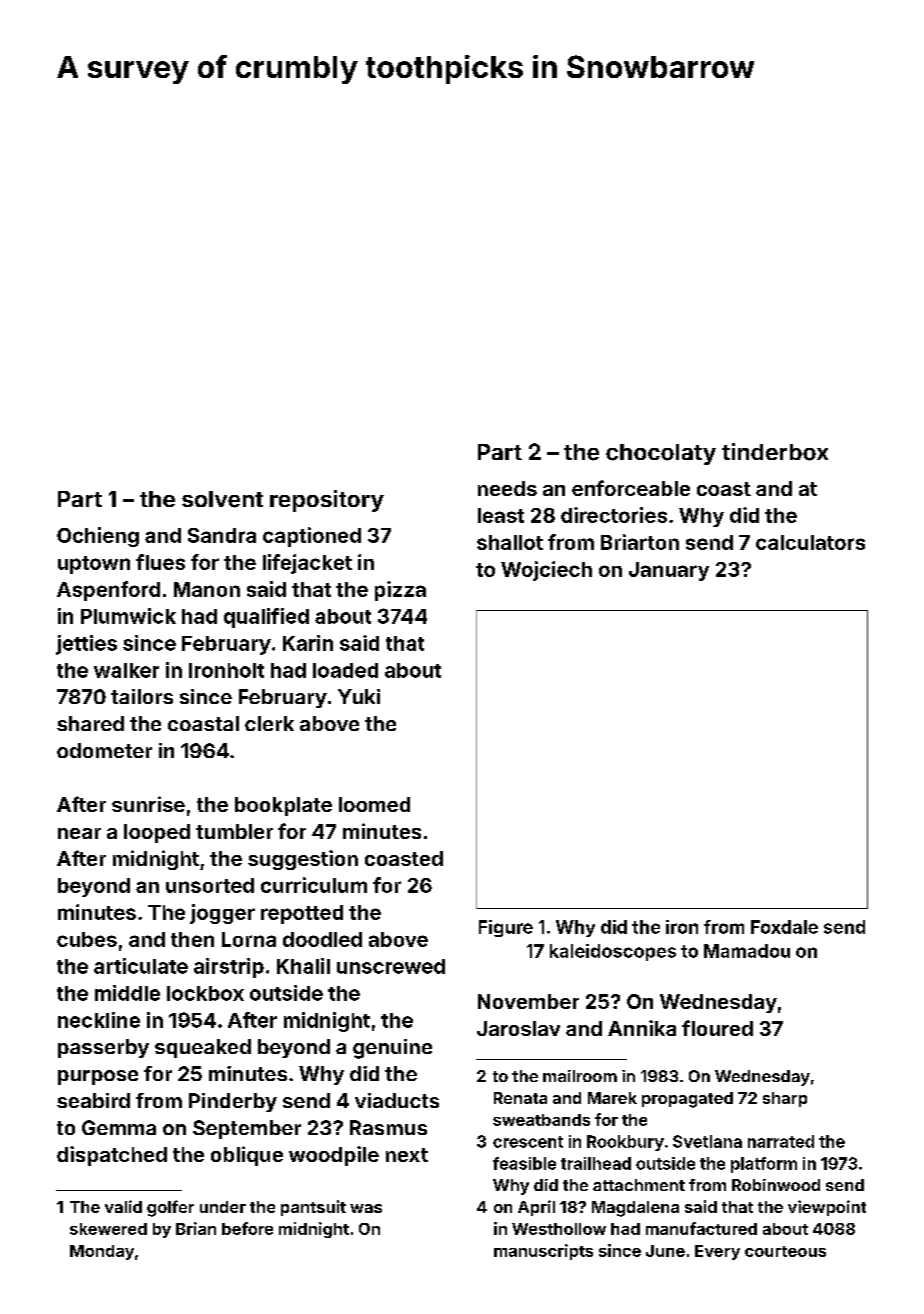 This page has width=924, height=1314. Describe the element at coordinates (327, 501) in the page. I see `repository` at that location.
